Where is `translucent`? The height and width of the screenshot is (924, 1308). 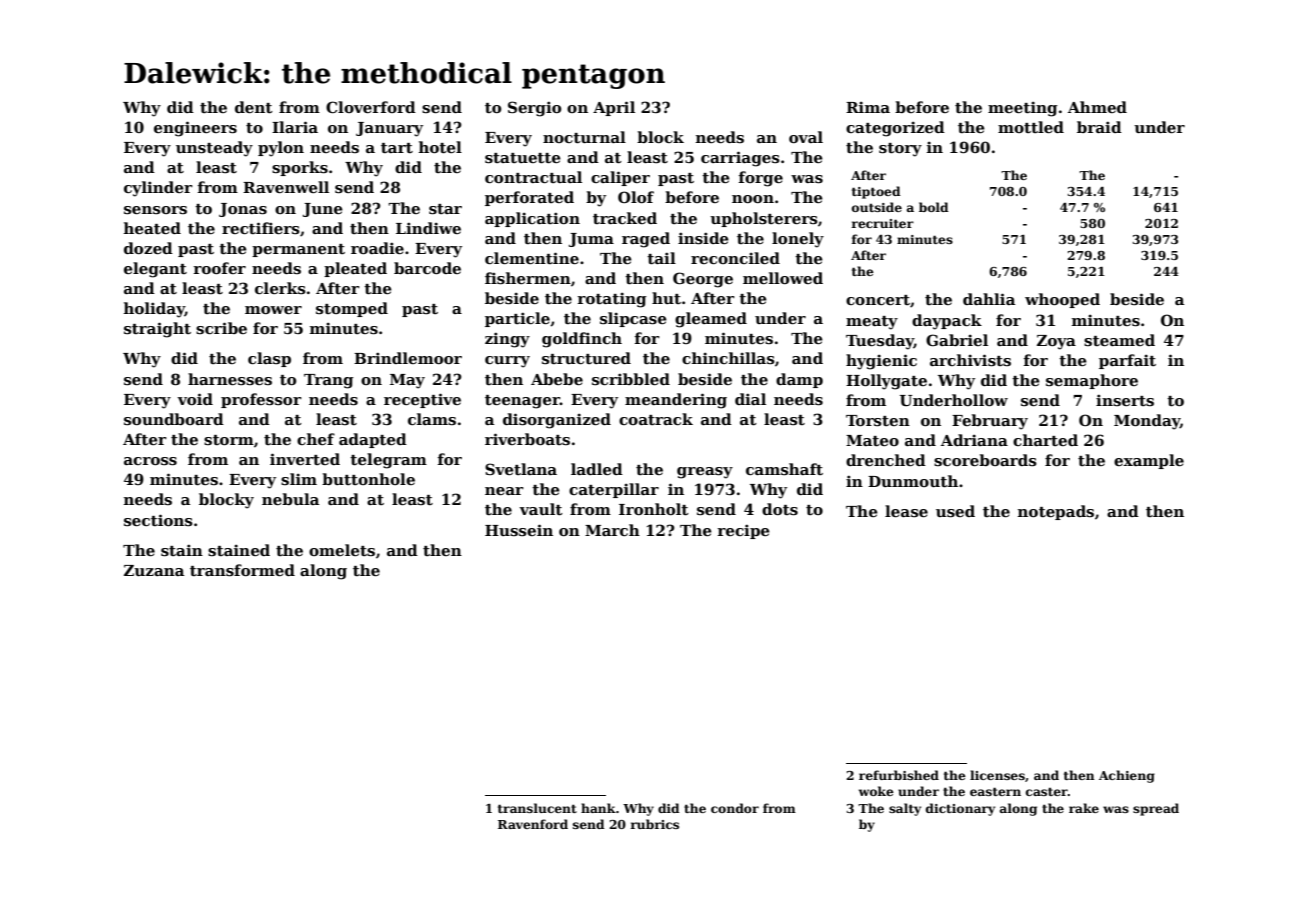 translucent is located at coordinates (537, 808).
